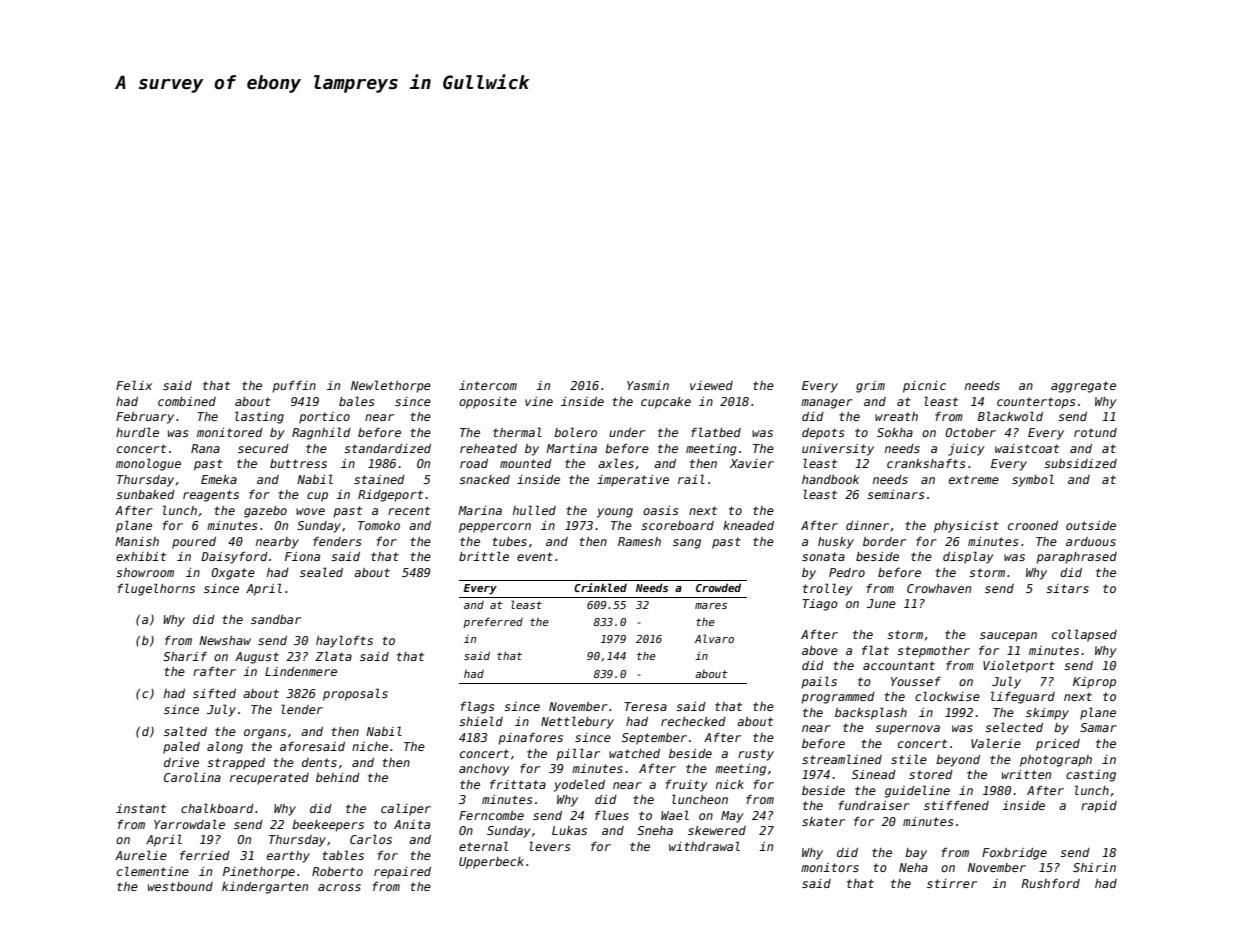 Image resolution: width=1233 pixels, height=952 pixels. Describe the element at coordinates (302, 709) in the document. I see `lender` at that location.
